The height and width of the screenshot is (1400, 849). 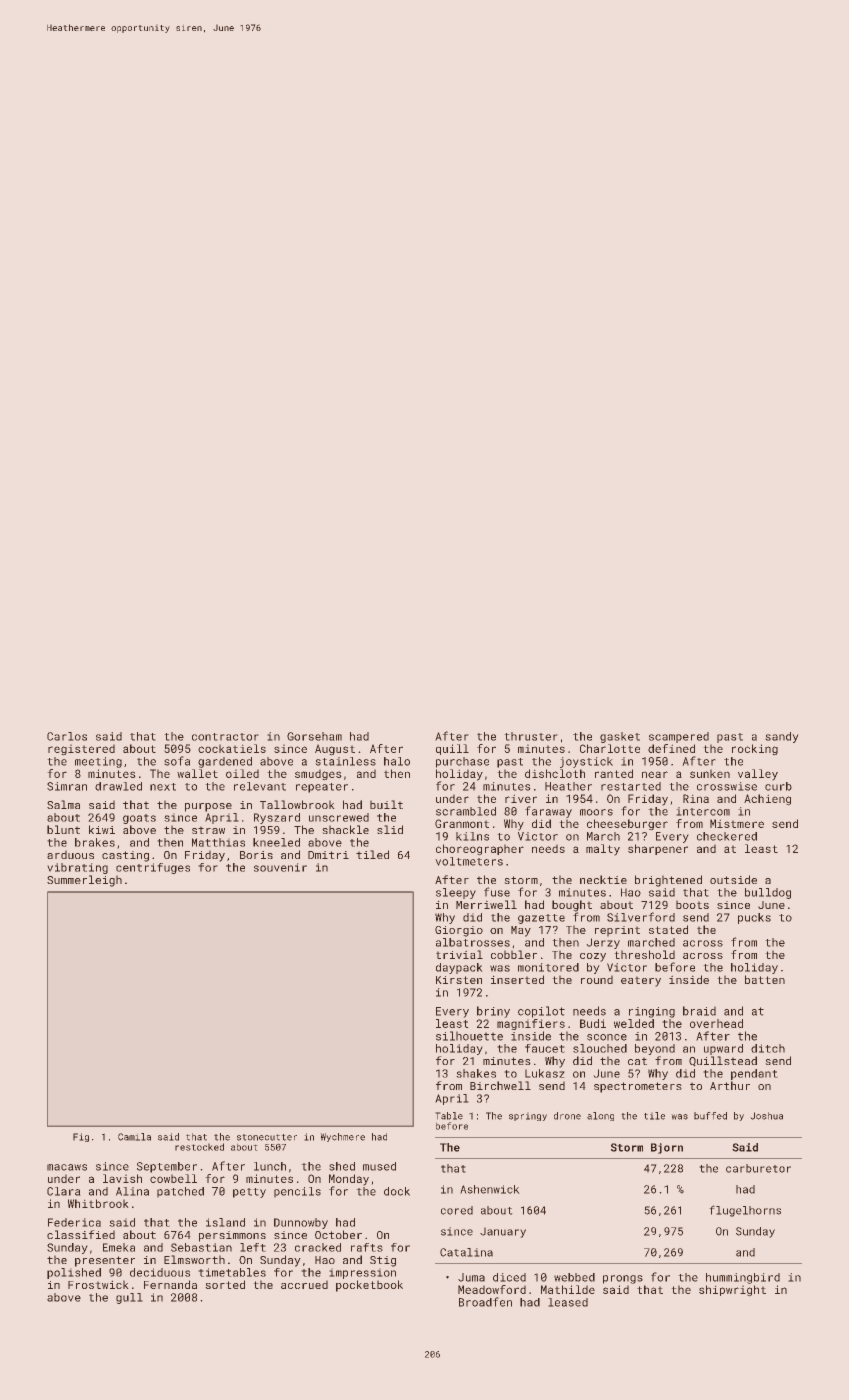 What do you see at coordinates (98, 762) in the screenshot?
I see `meeting` at bounding box center [98, 762].
